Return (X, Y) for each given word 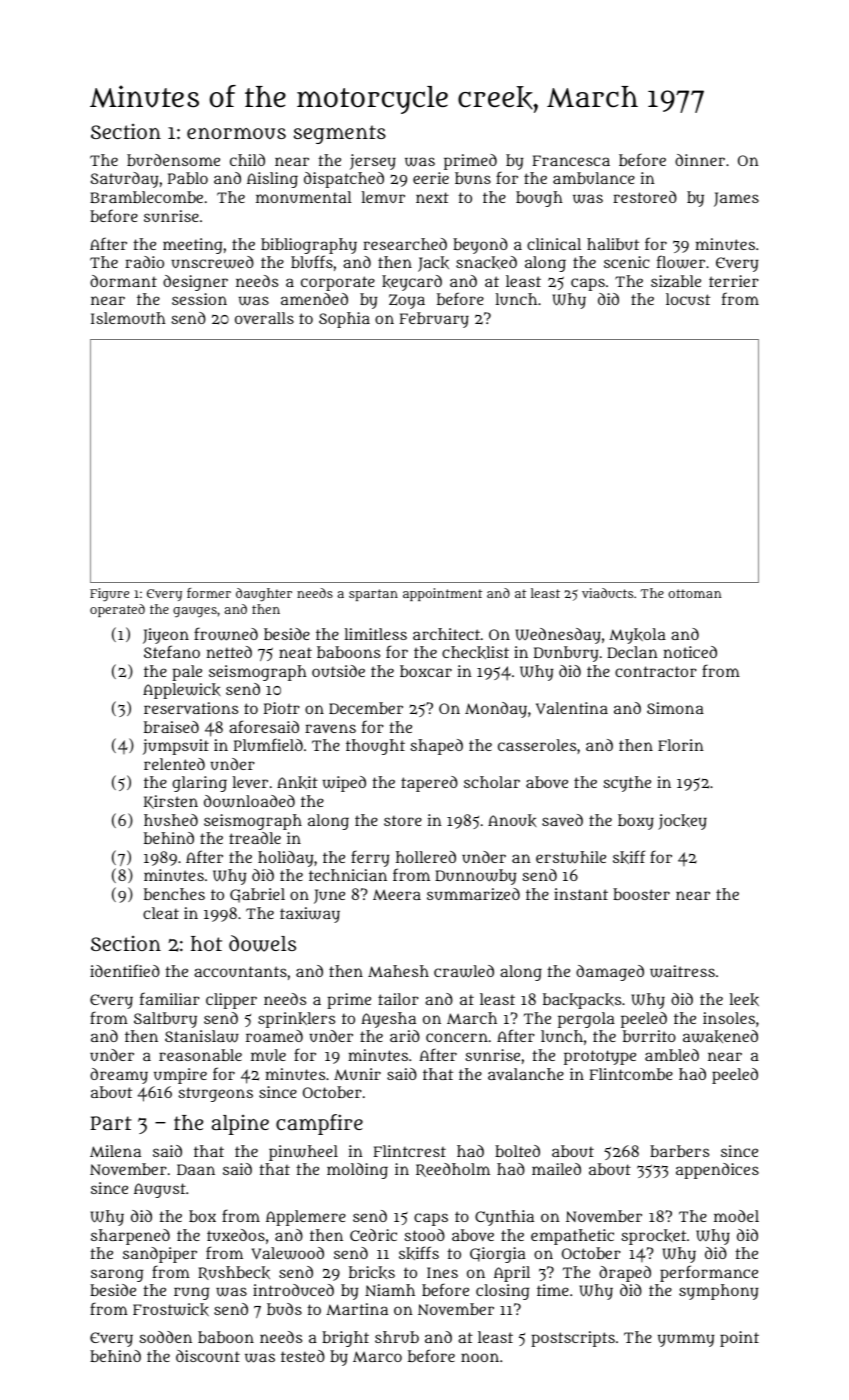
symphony (718, 1292)
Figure (109, 595)
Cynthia (504, 1218)
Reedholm (453, 1170)
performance (709, 1273)
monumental (304, 197)
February (434, 320)
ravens (330, 728)
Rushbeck (234, 1273)
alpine (240, 1125)
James (736, 199)
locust (688, 299)
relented (174, 764)
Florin (681, 745)
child (247, 160)
